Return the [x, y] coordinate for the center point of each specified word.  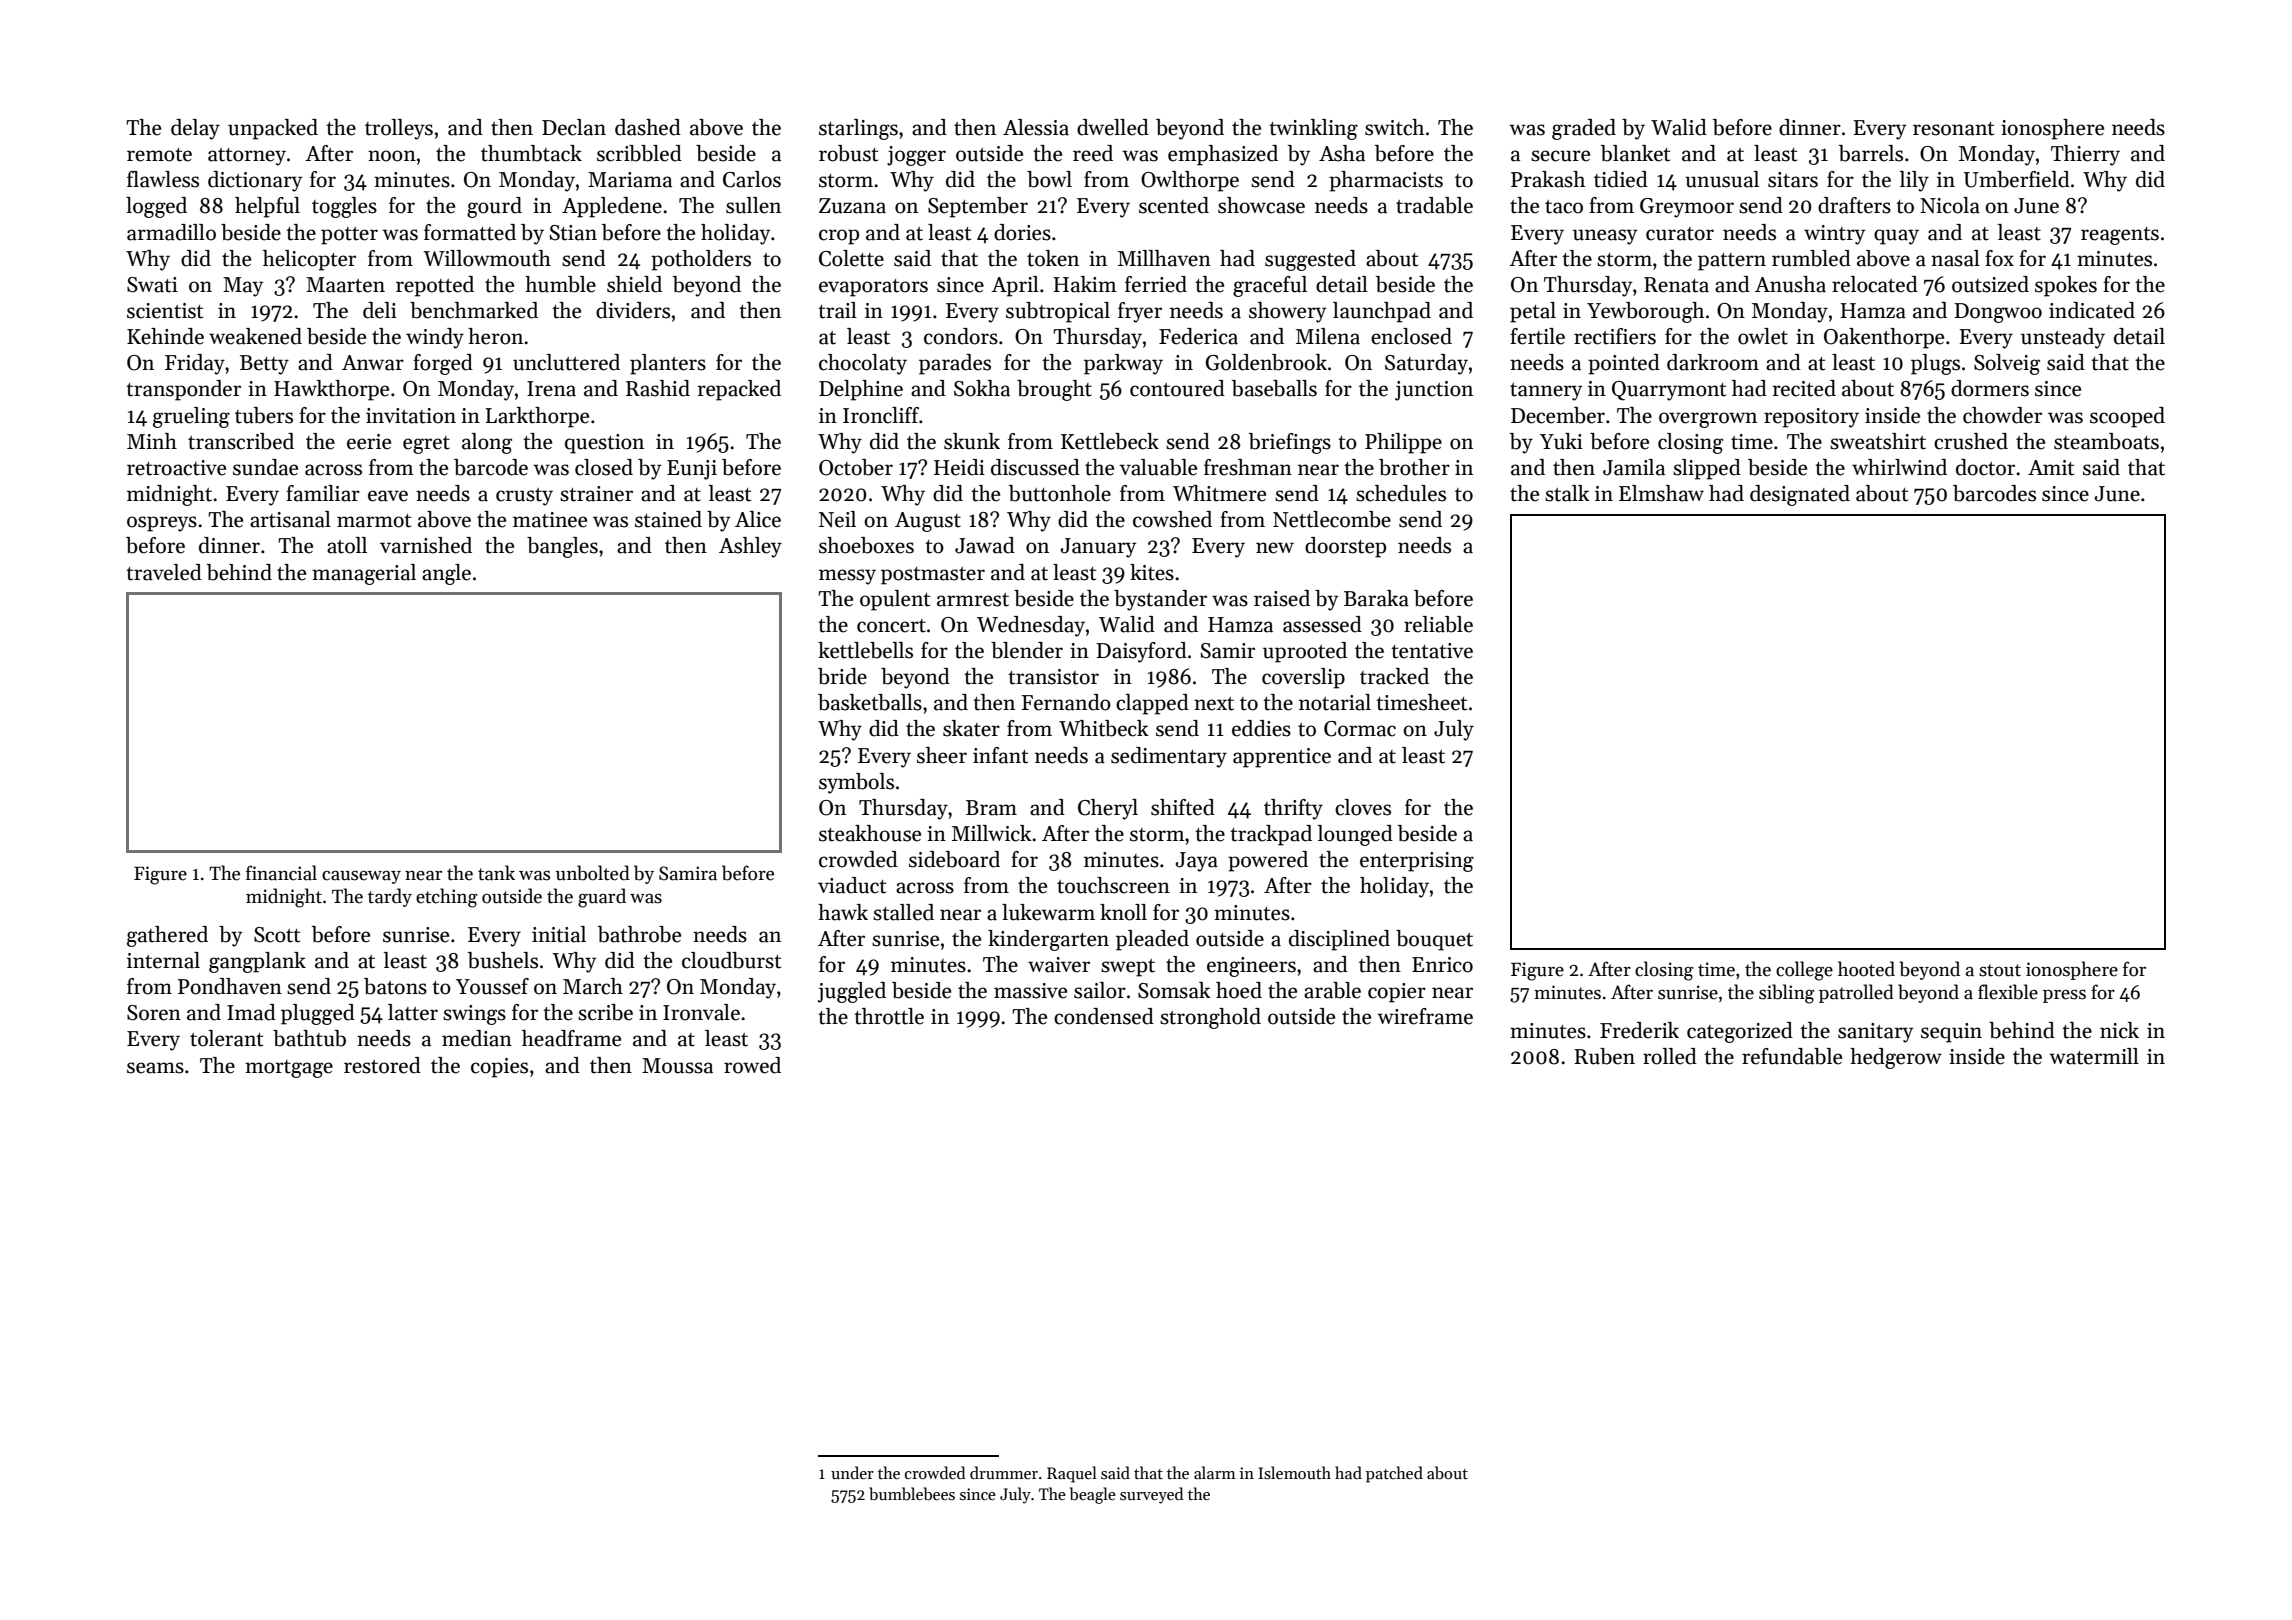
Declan [574, 127]
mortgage [289, 1069]
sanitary [1875, 1033]
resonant [1953, 129]
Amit [2051, 468]
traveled [164, 572]
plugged [318, 1014]
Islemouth [1294, 1473]
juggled [852, 992]
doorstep [1345, 547]
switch [1394, 127]
